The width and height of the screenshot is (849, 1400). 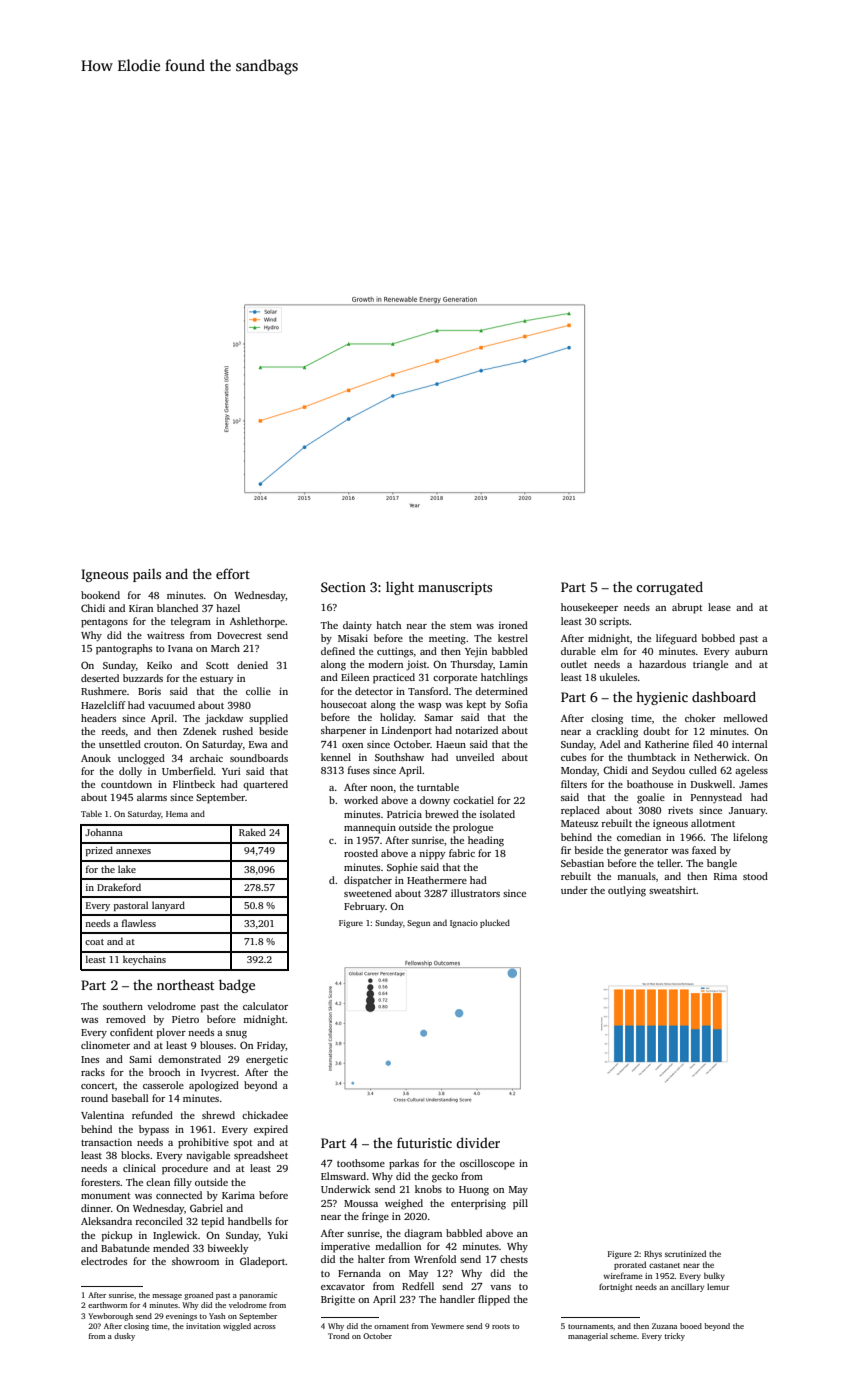 I want to click on earthworm, so click(x=107, y=1305).
